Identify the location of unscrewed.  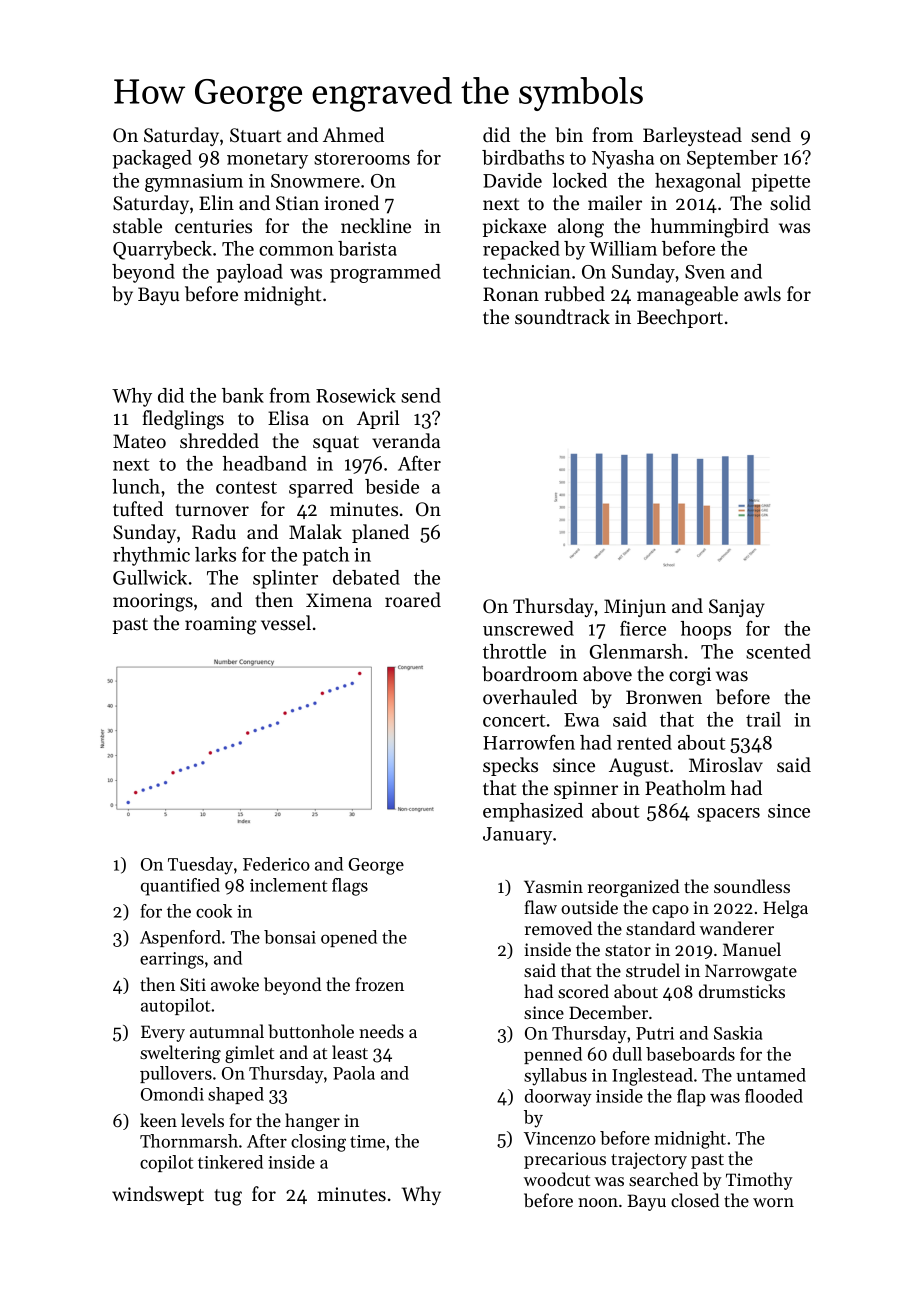
(528, 628).
